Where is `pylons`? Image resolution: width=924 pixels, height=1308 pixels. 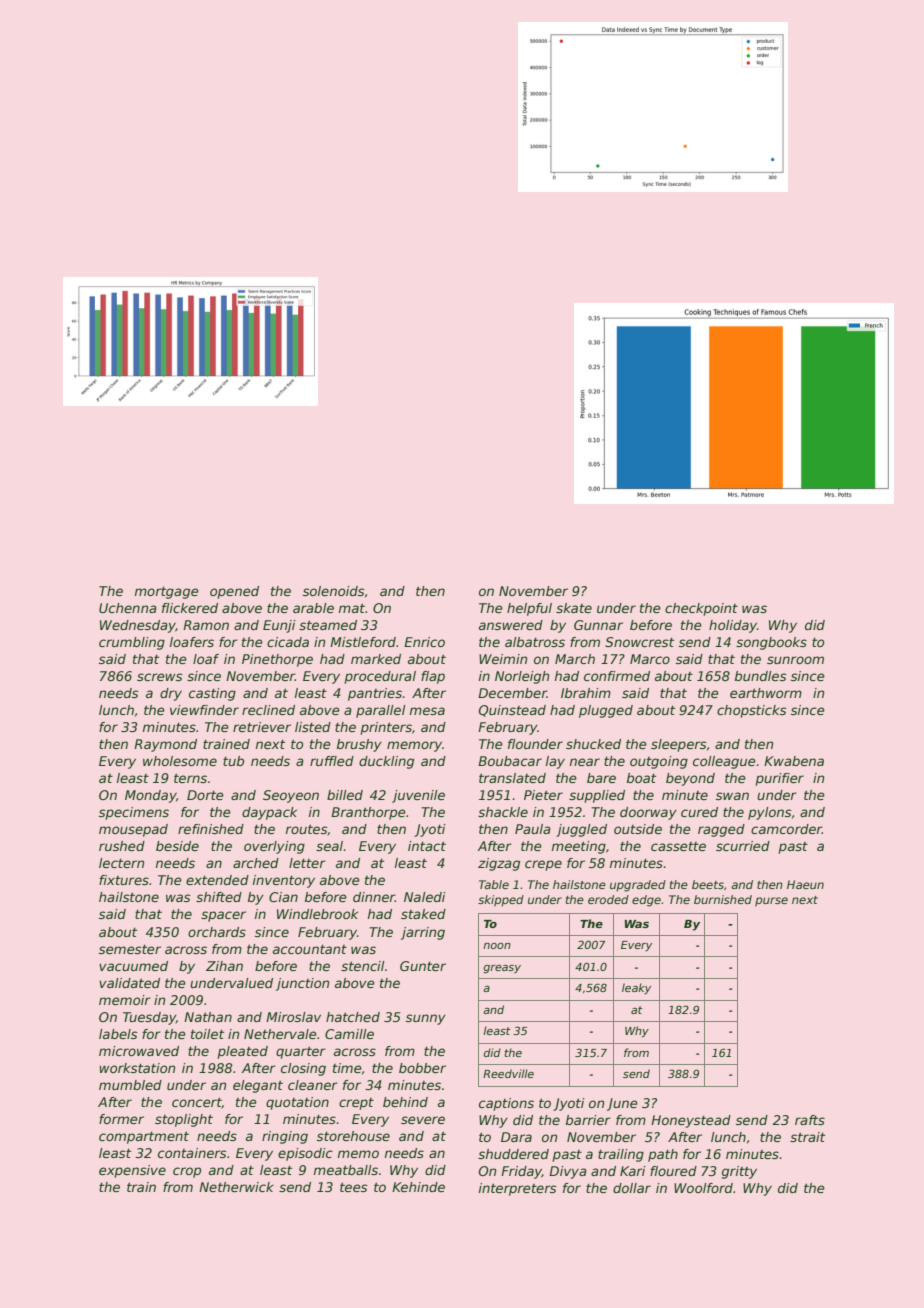
pylons is located at coordinates (770, 813).
